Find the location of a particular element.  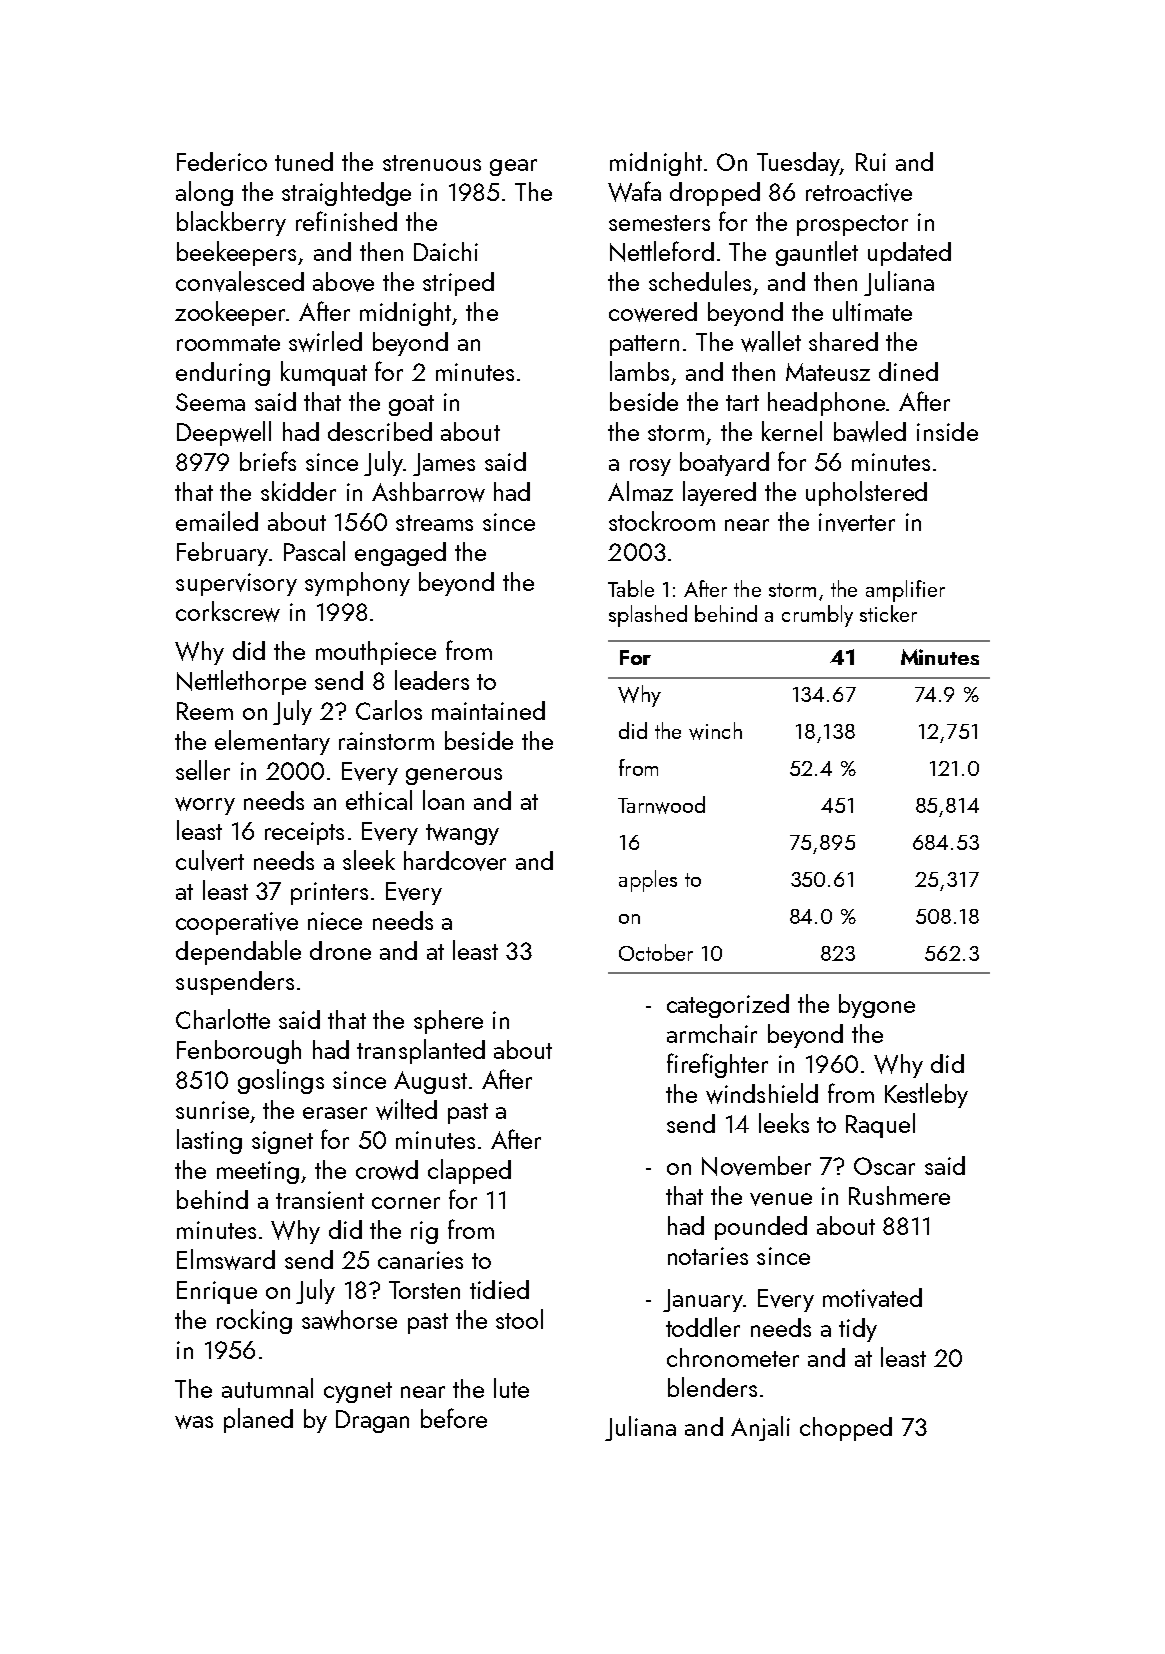

suspenders is located at coordinates (235, 983).
